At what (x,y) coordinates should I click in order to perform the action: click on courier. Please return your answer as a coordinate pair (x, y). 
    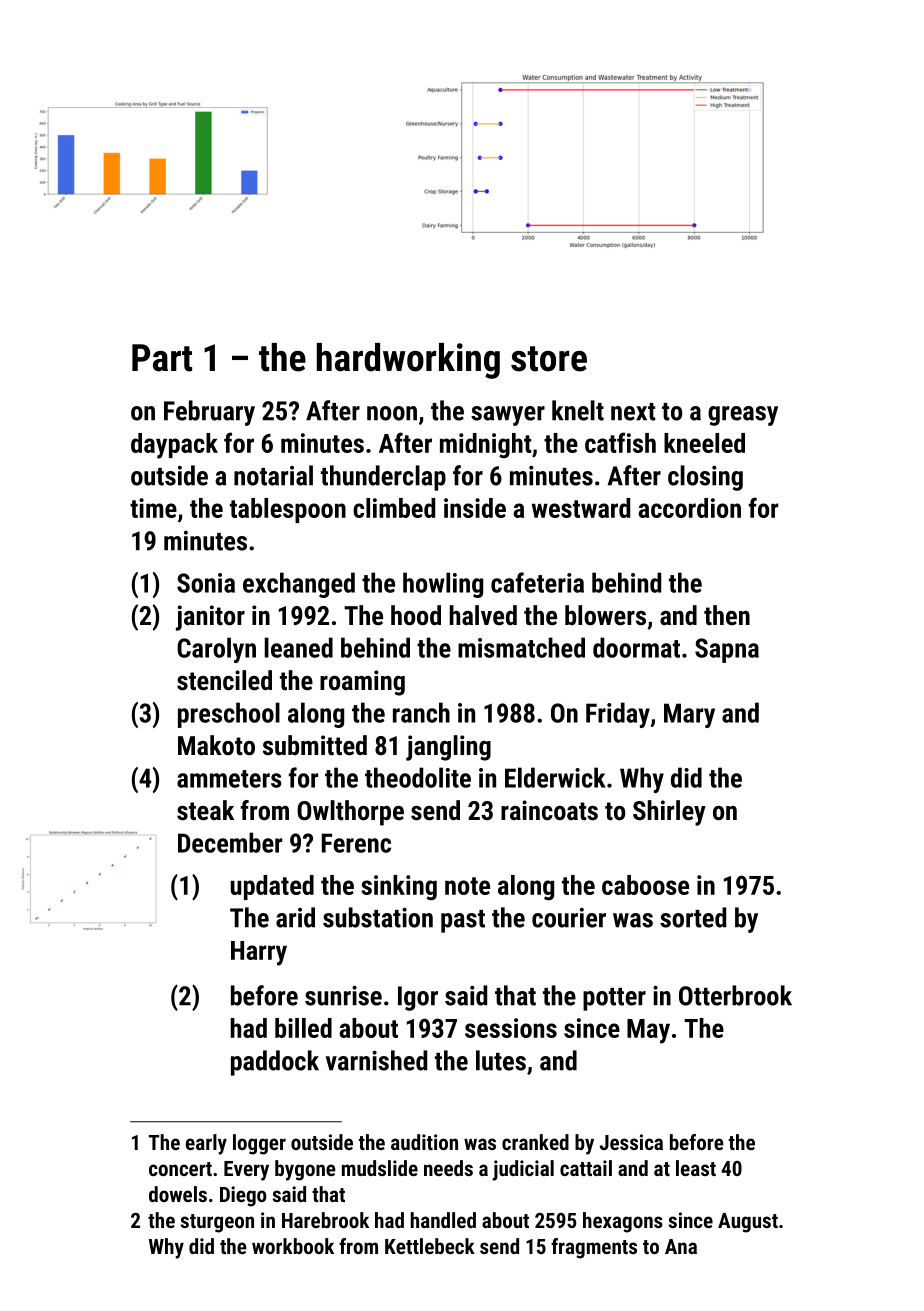
    Looking at the image, I should click on (569, 918).
